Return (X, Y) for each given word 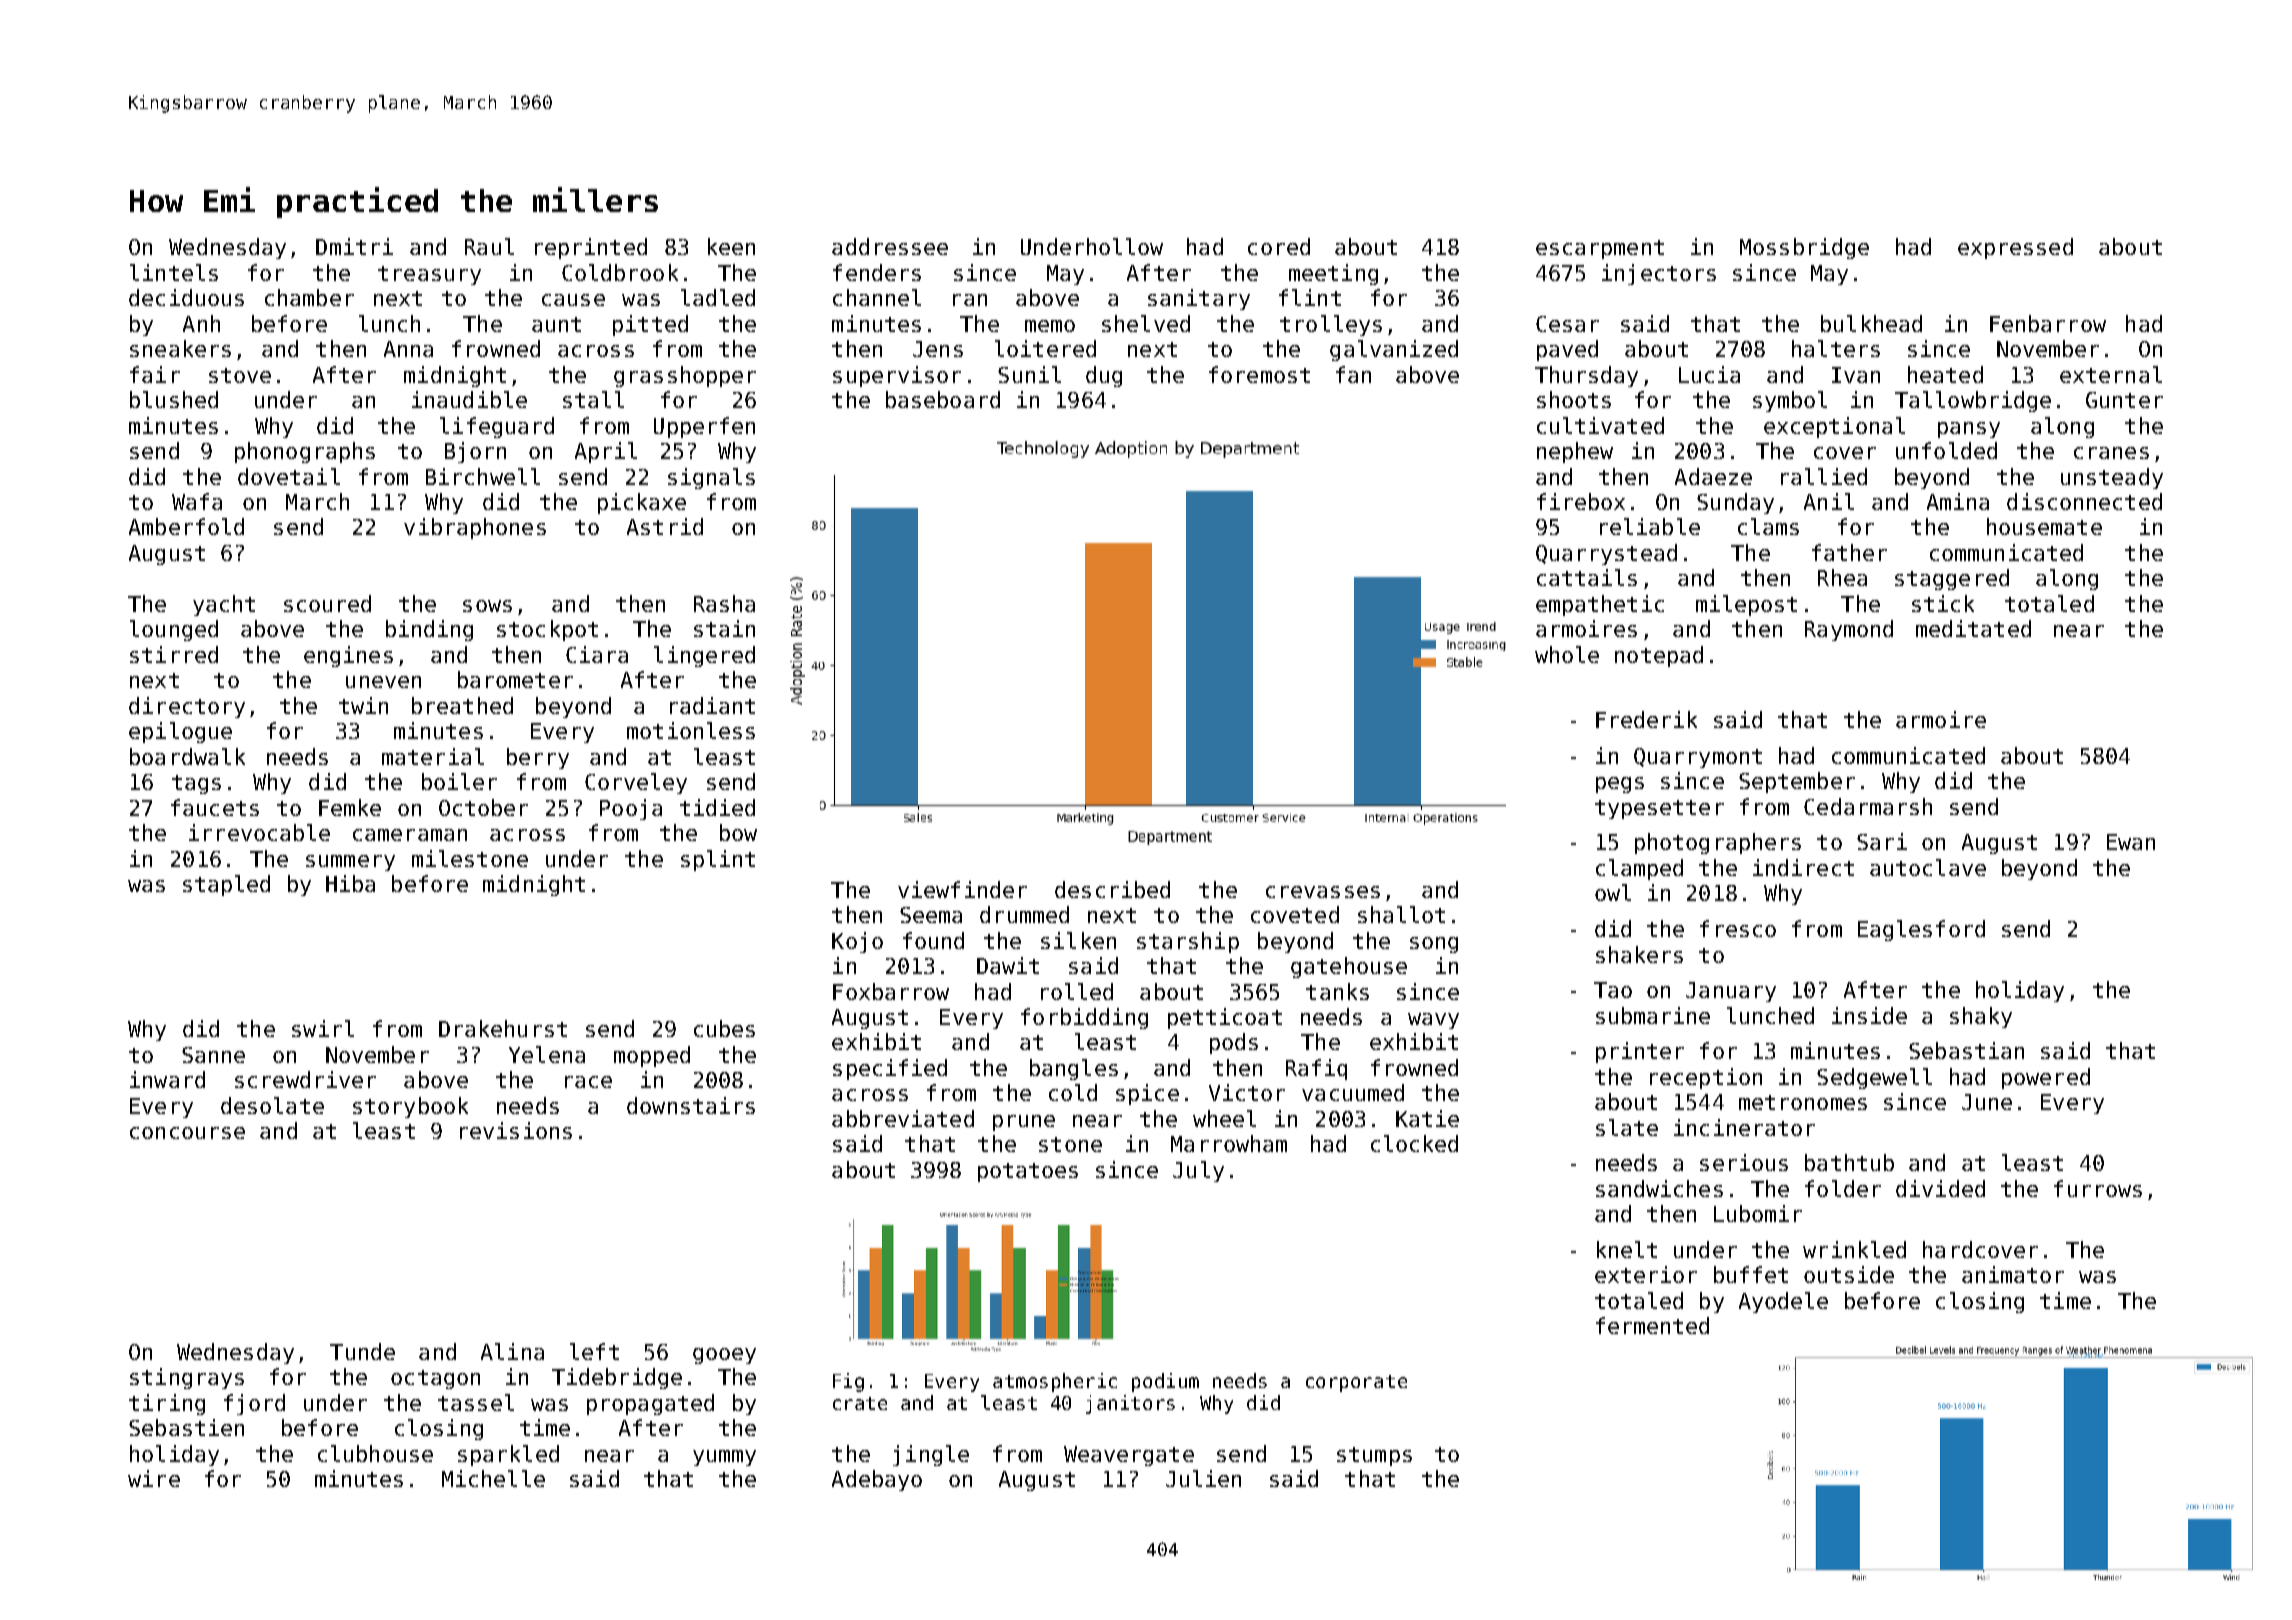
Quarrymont (1698, 758)
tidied (717, 807)
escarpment (1600, 249)
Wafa (197, 501)
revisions (516, 1130)
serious (1744, 1162)
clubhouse (375, 1453)
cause (573, 300)
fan (1353, 374)
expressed (2015, 248)
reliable (1650, 526)
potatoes (1028, 1172)
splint (718, 860)
